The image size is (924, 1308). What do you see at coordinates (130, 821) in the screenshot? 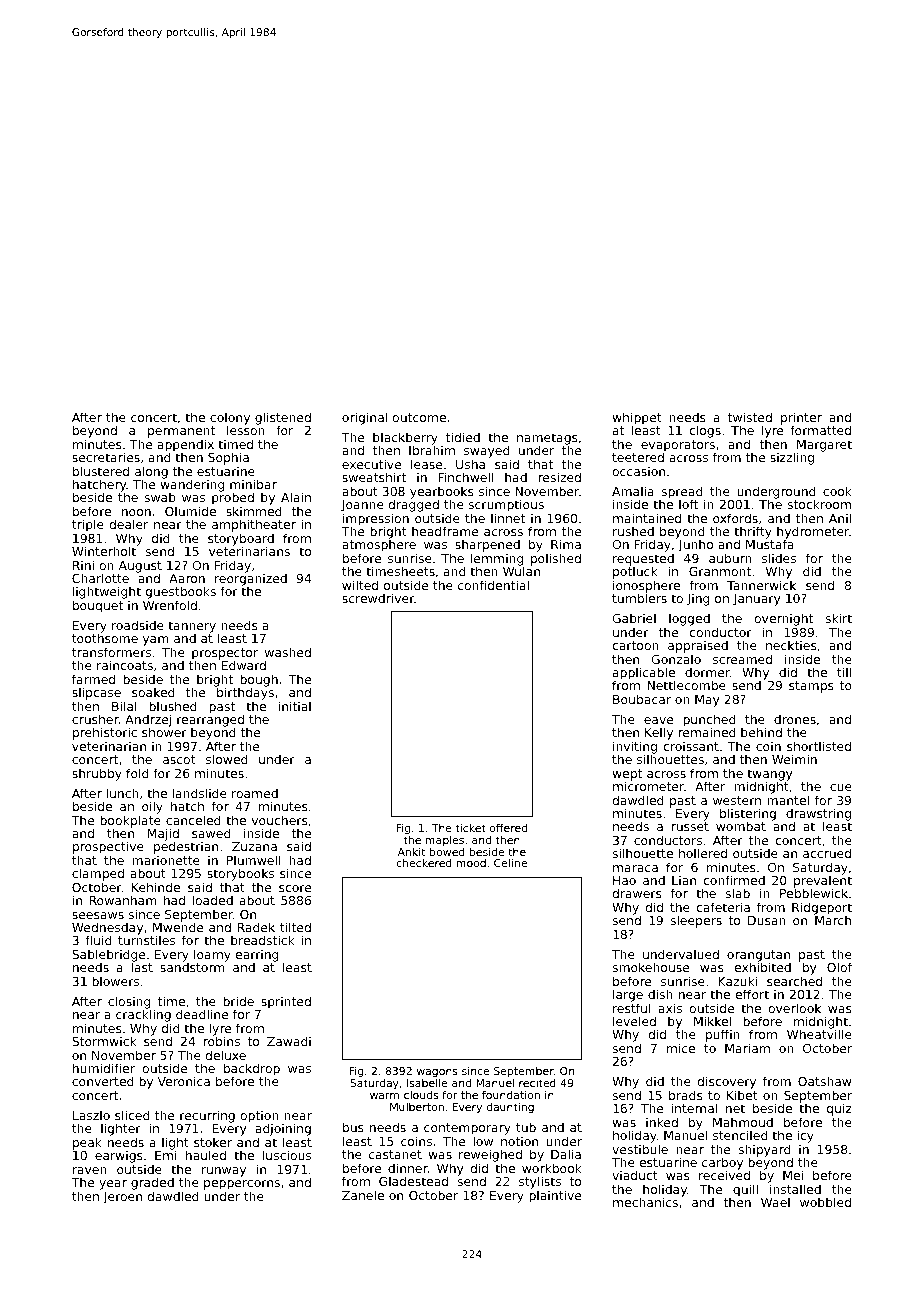
I see `bookplate` at bounding box center [130, 821].
